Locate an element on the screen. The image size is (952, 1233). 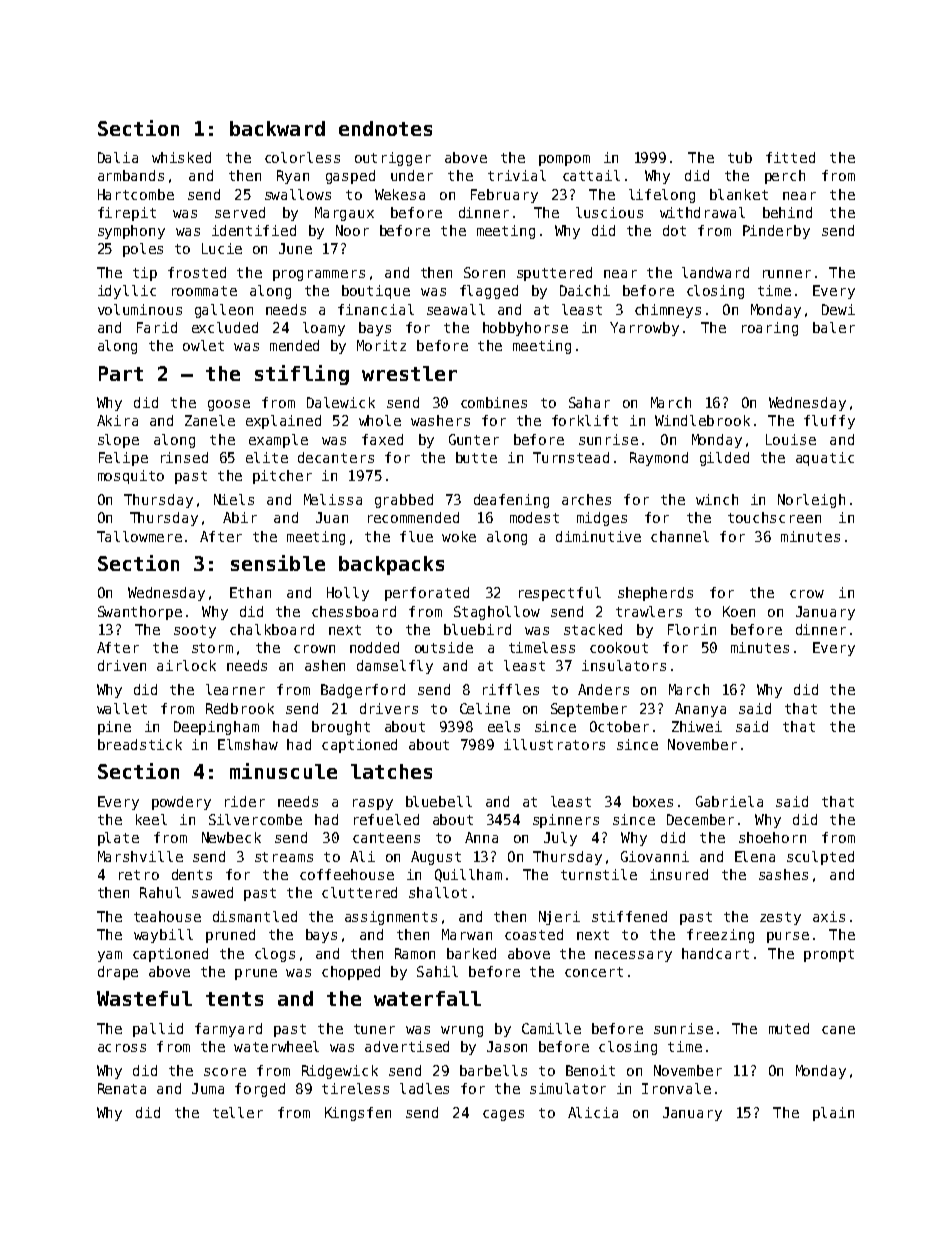
Renata is located at coordinates (122, 1088).
